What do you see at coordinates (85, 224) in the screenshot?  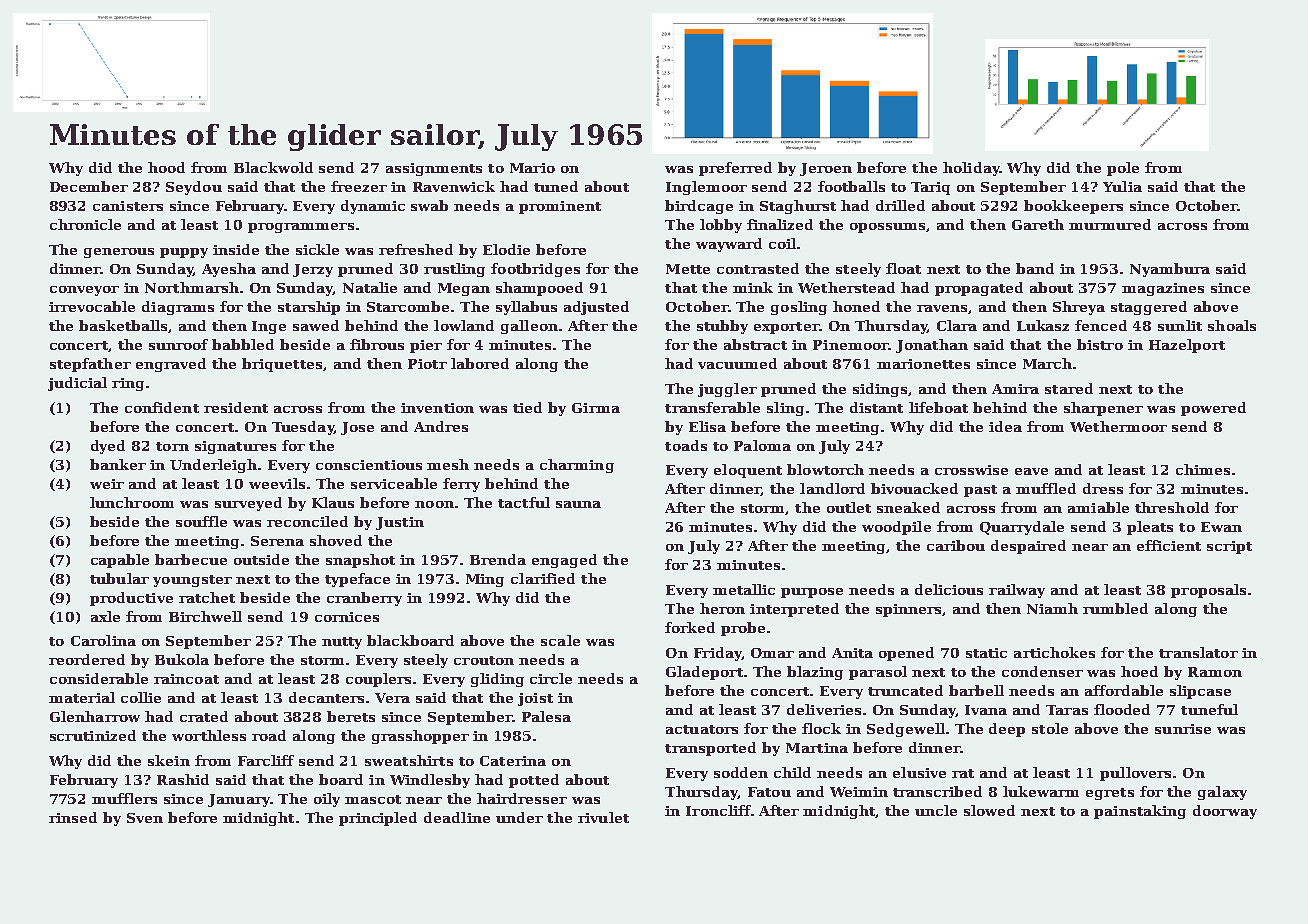 I see `chronicle` at bounding box center [85, 224].
